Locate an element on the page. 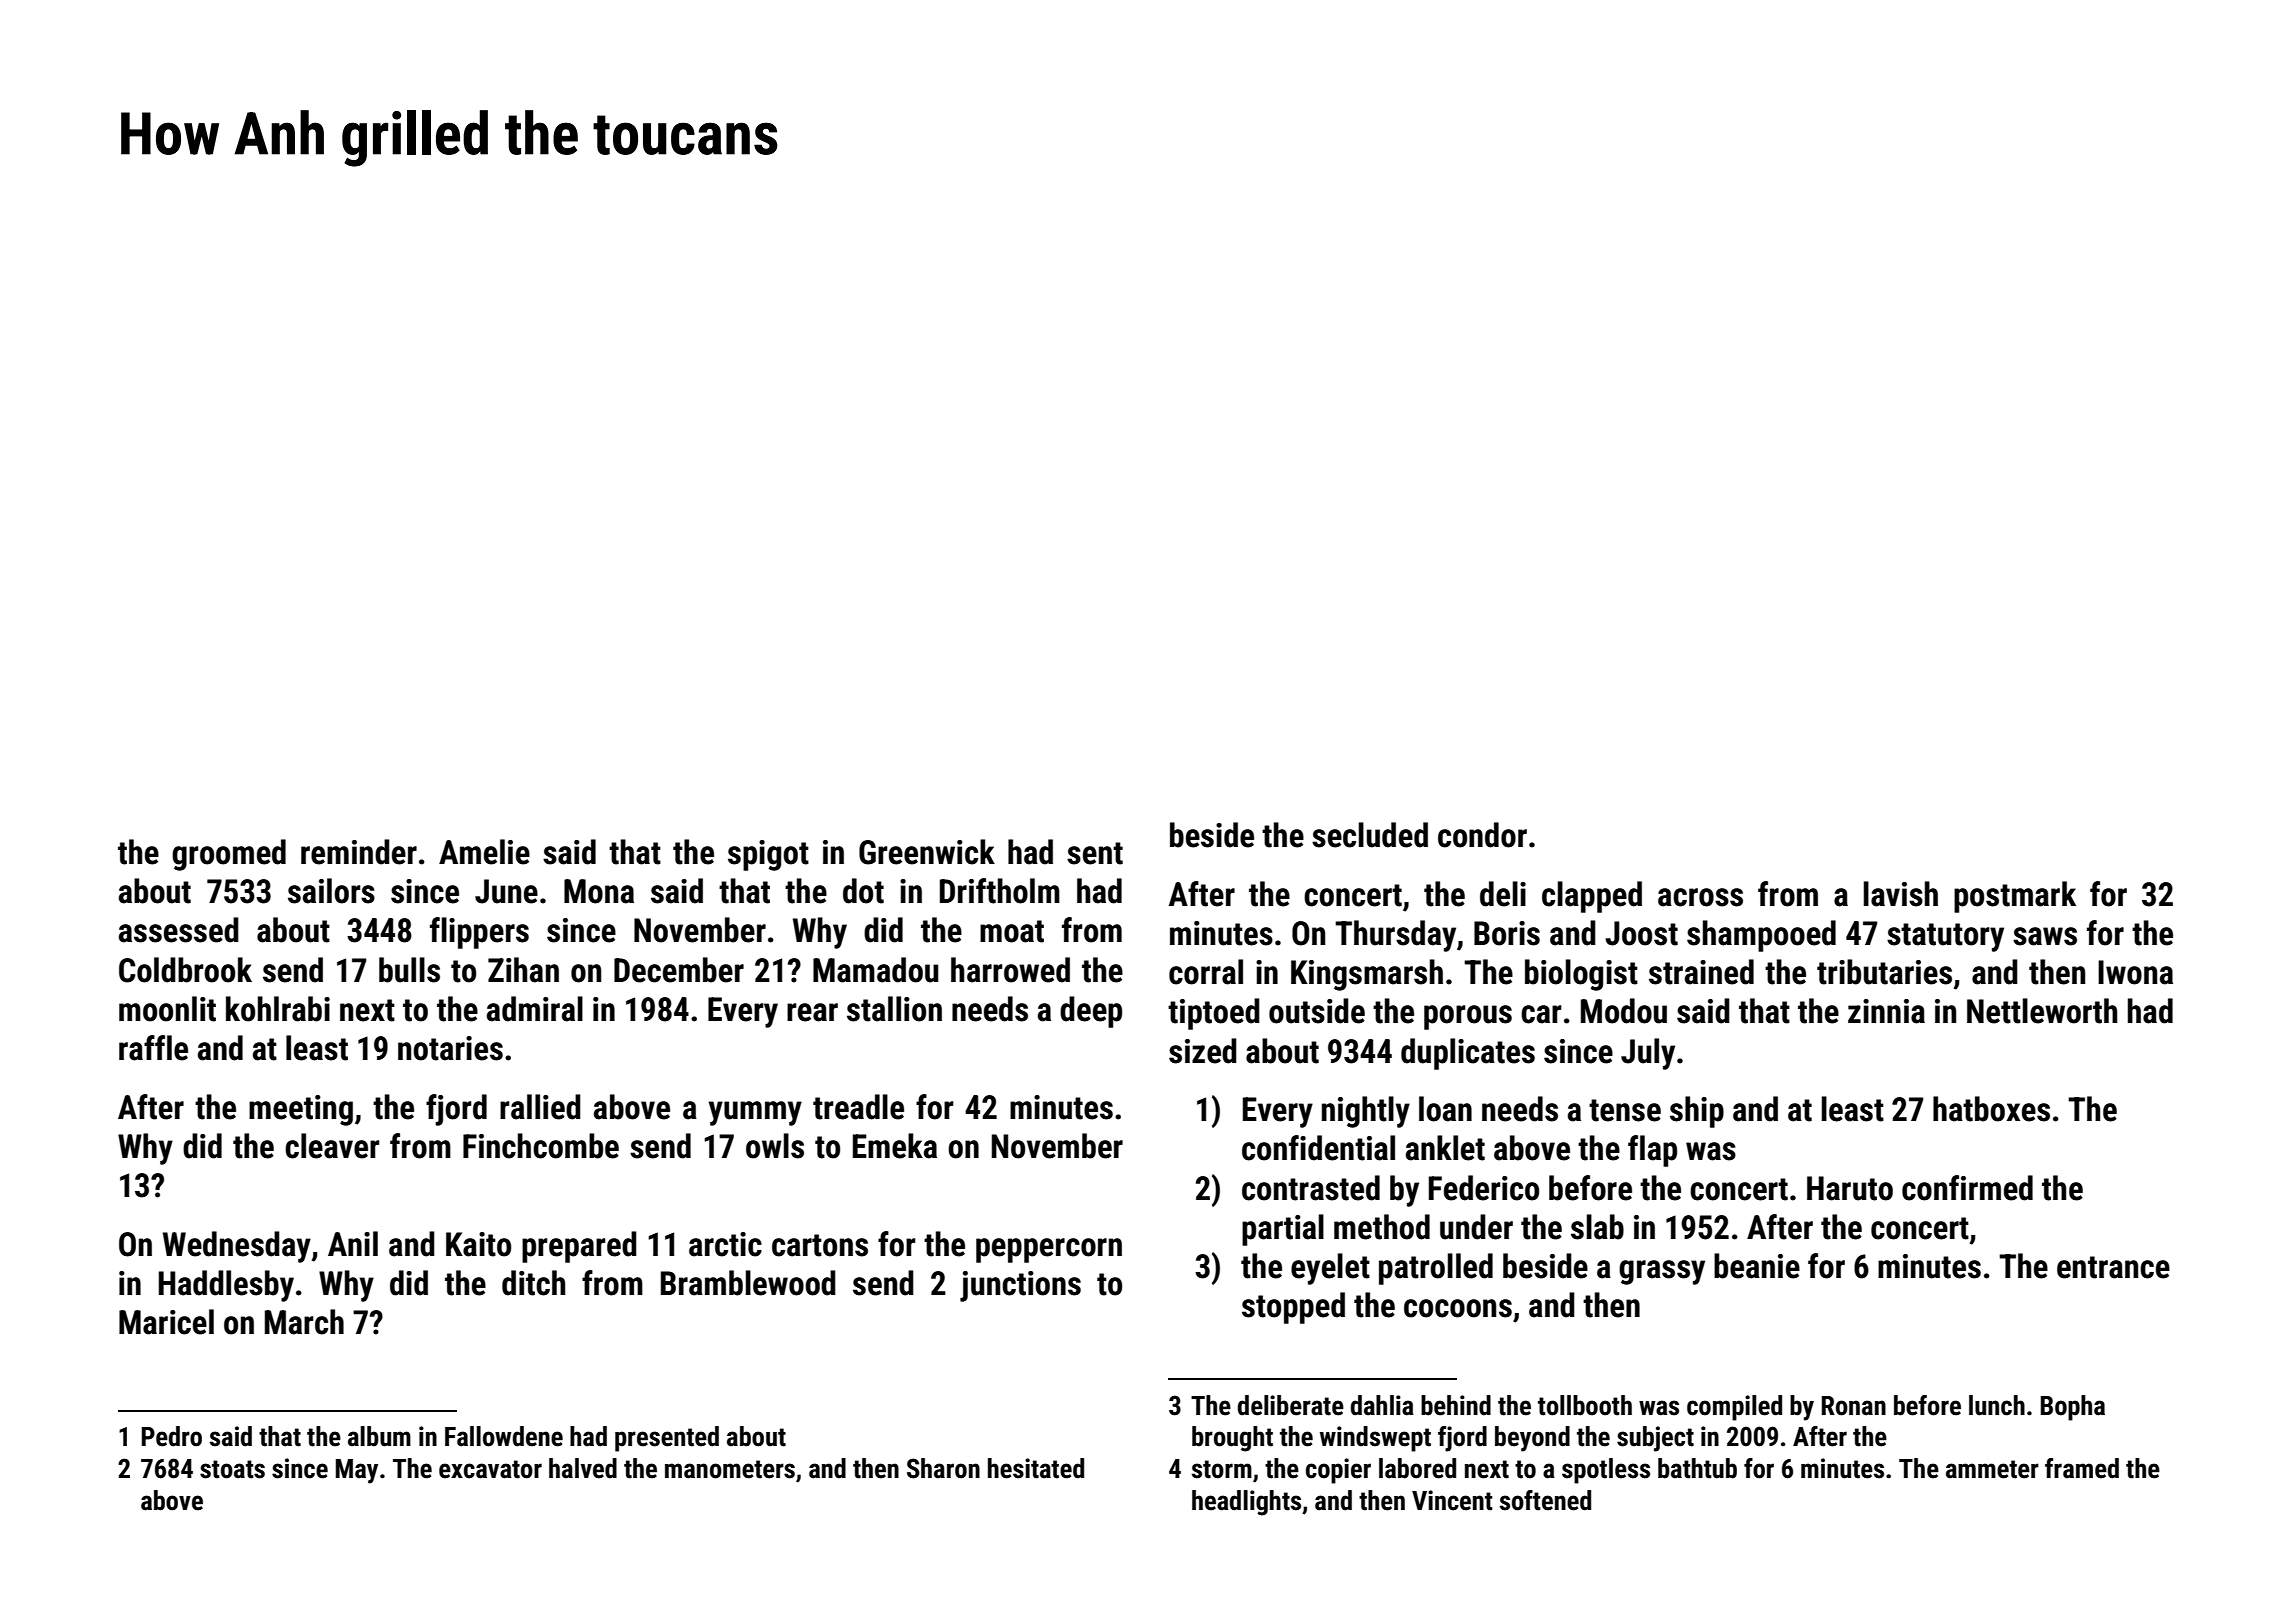  entrance is located at coordinates (2113, 1267).
